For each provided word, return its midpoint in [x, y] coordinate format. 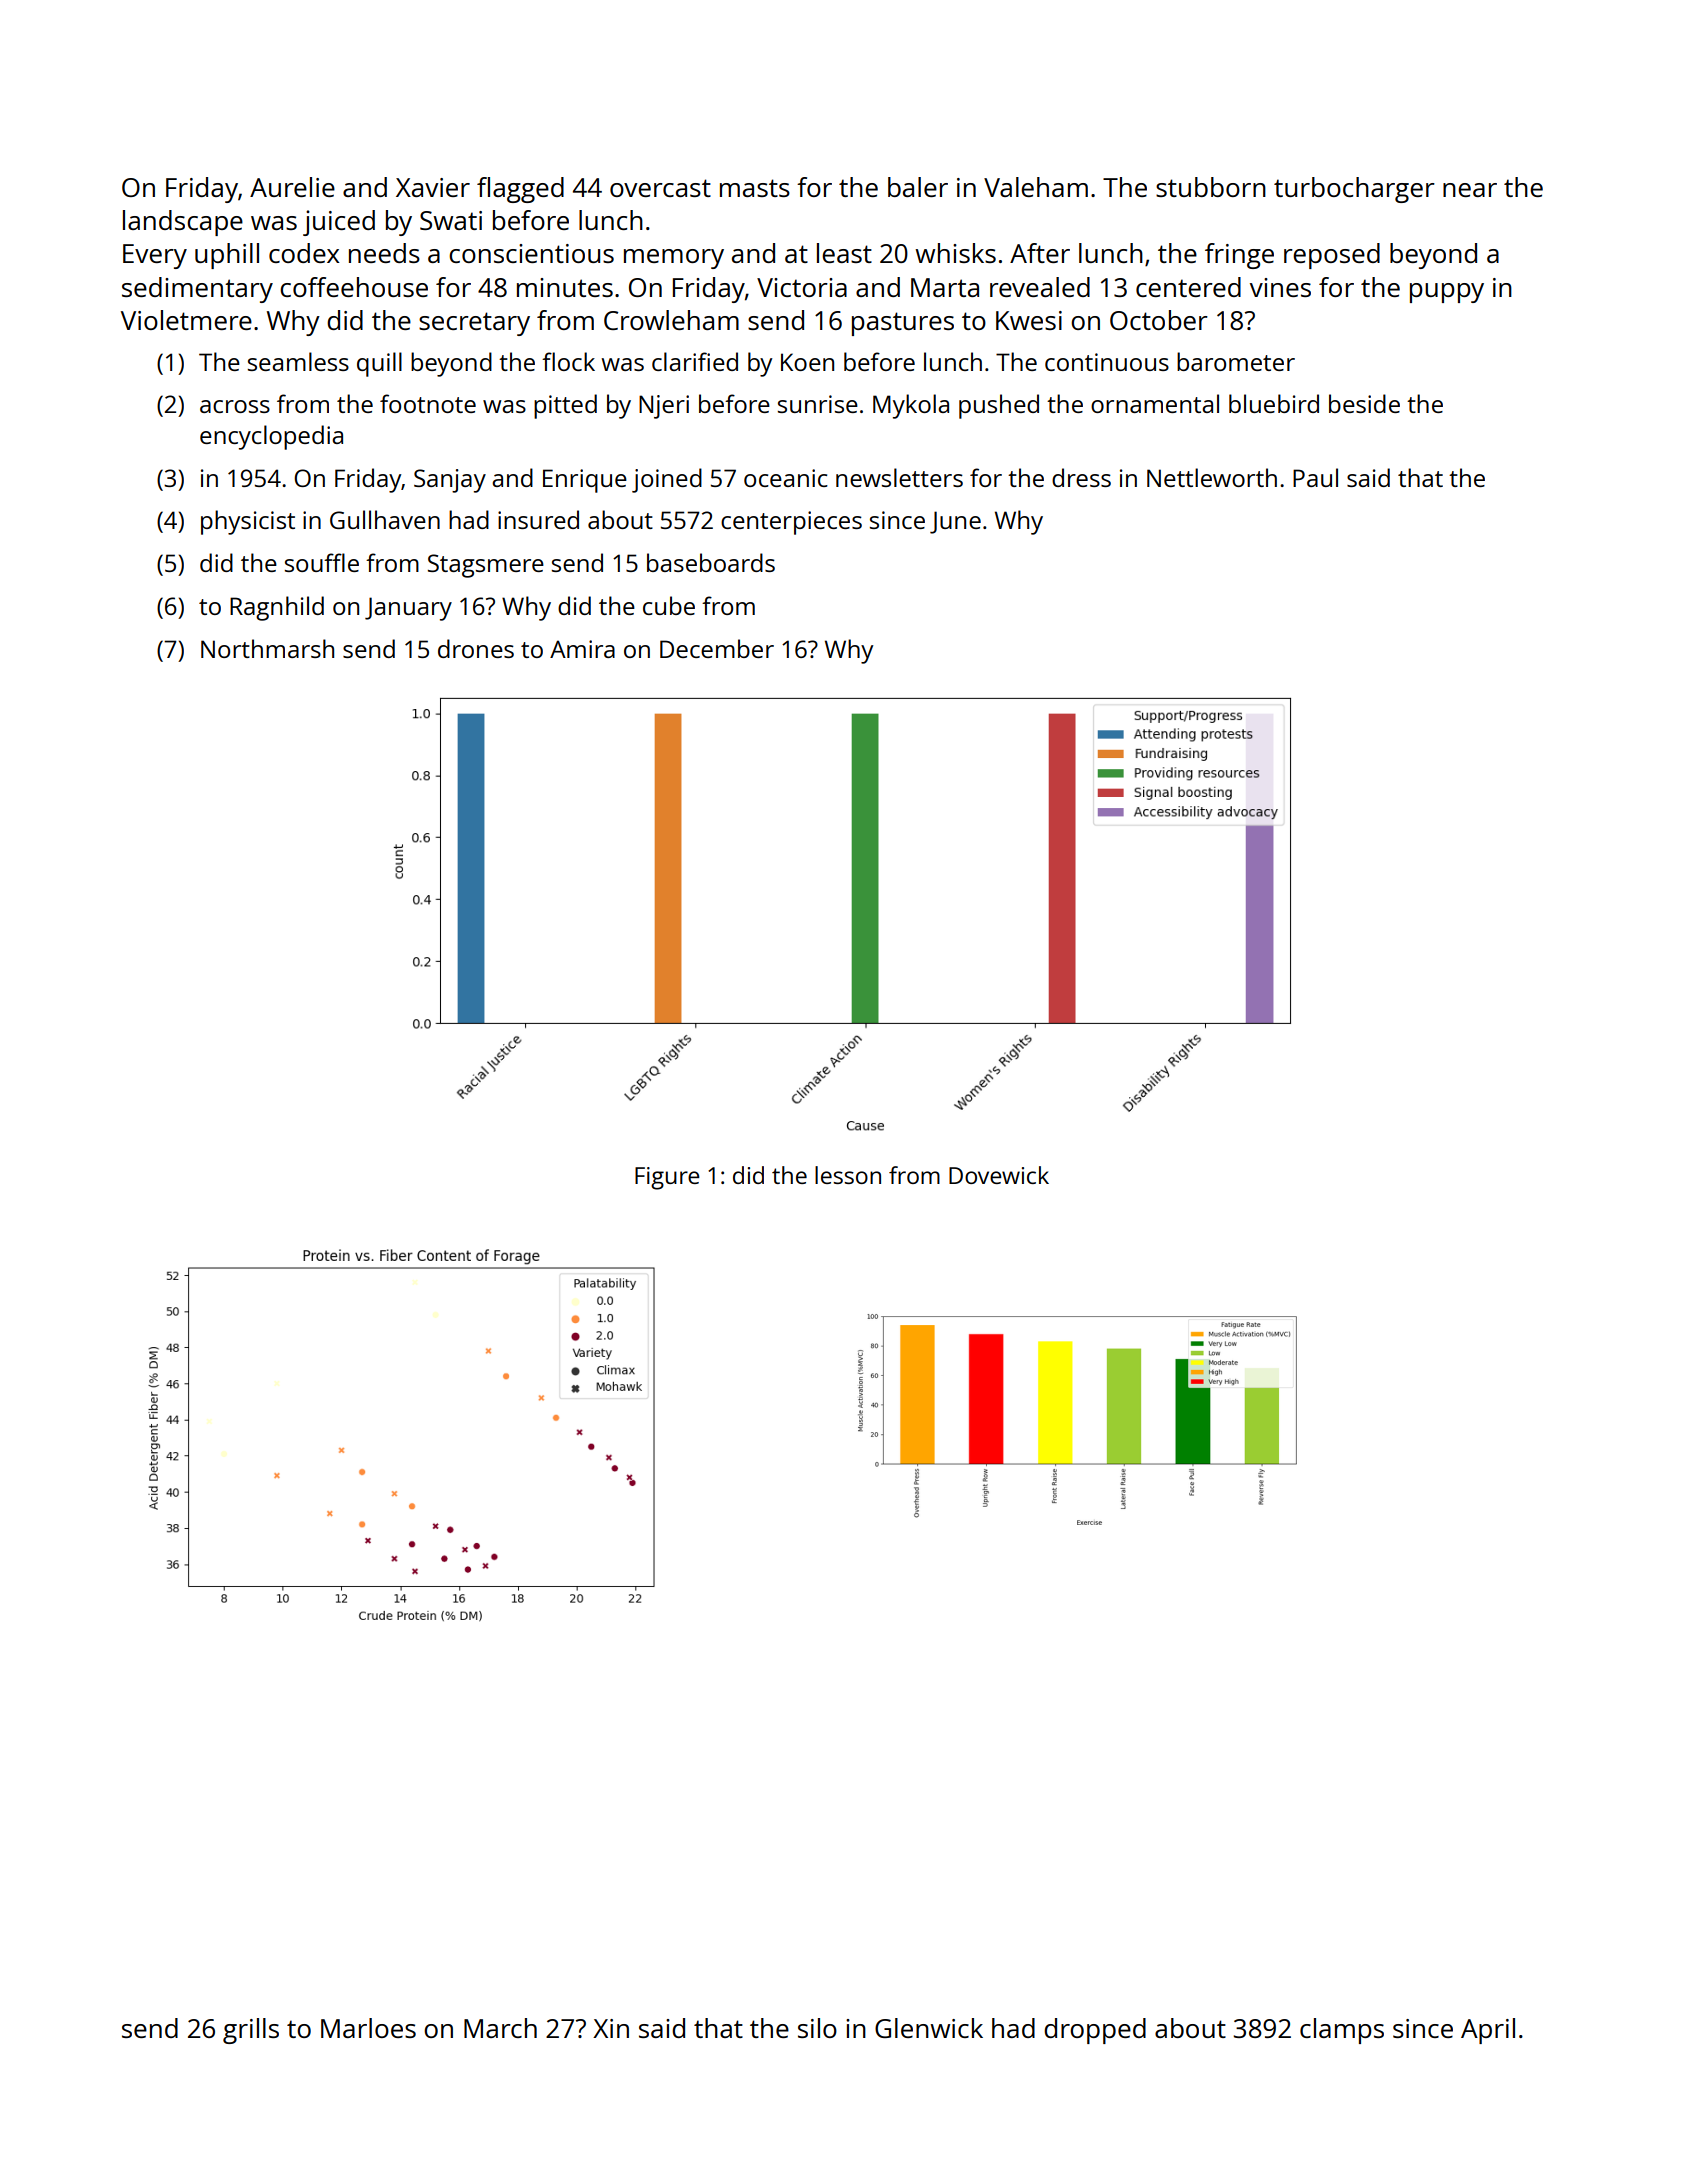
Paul [1315, 477]
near [1470, 190]
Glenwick [929, 2028]
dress [1081, 477]
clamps [1342, 2031]
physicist [248, 522]
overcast [660, 188]
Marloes [368, 2028]
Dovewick [999, 1175]
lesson [848, 1175]
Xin [611, 2028]
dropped [1095, 2031]
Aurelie [292, 187]
